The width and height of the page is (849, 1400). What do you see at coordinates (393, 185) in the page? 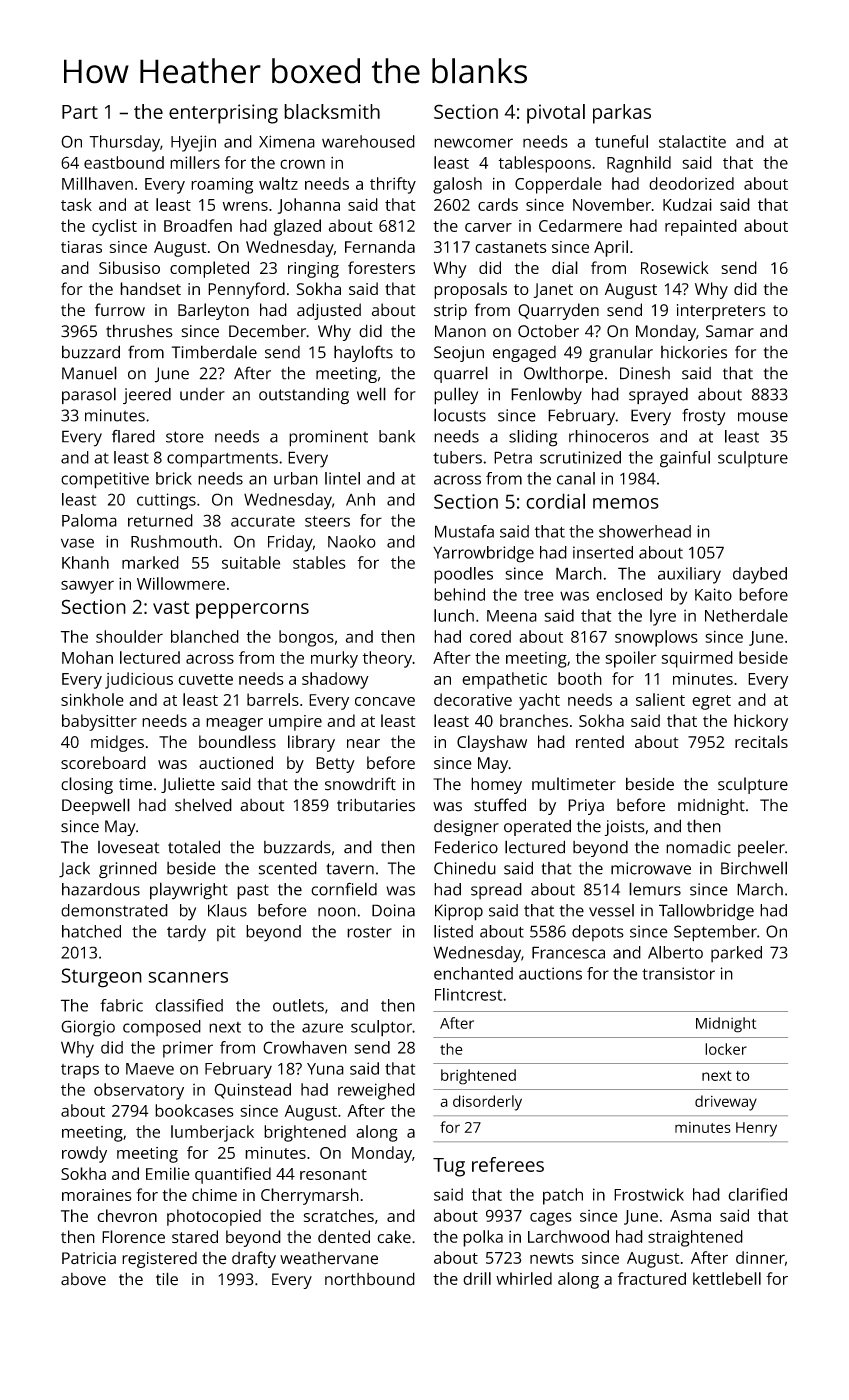
I see `thrifty` at bounding box center [393, 185].
